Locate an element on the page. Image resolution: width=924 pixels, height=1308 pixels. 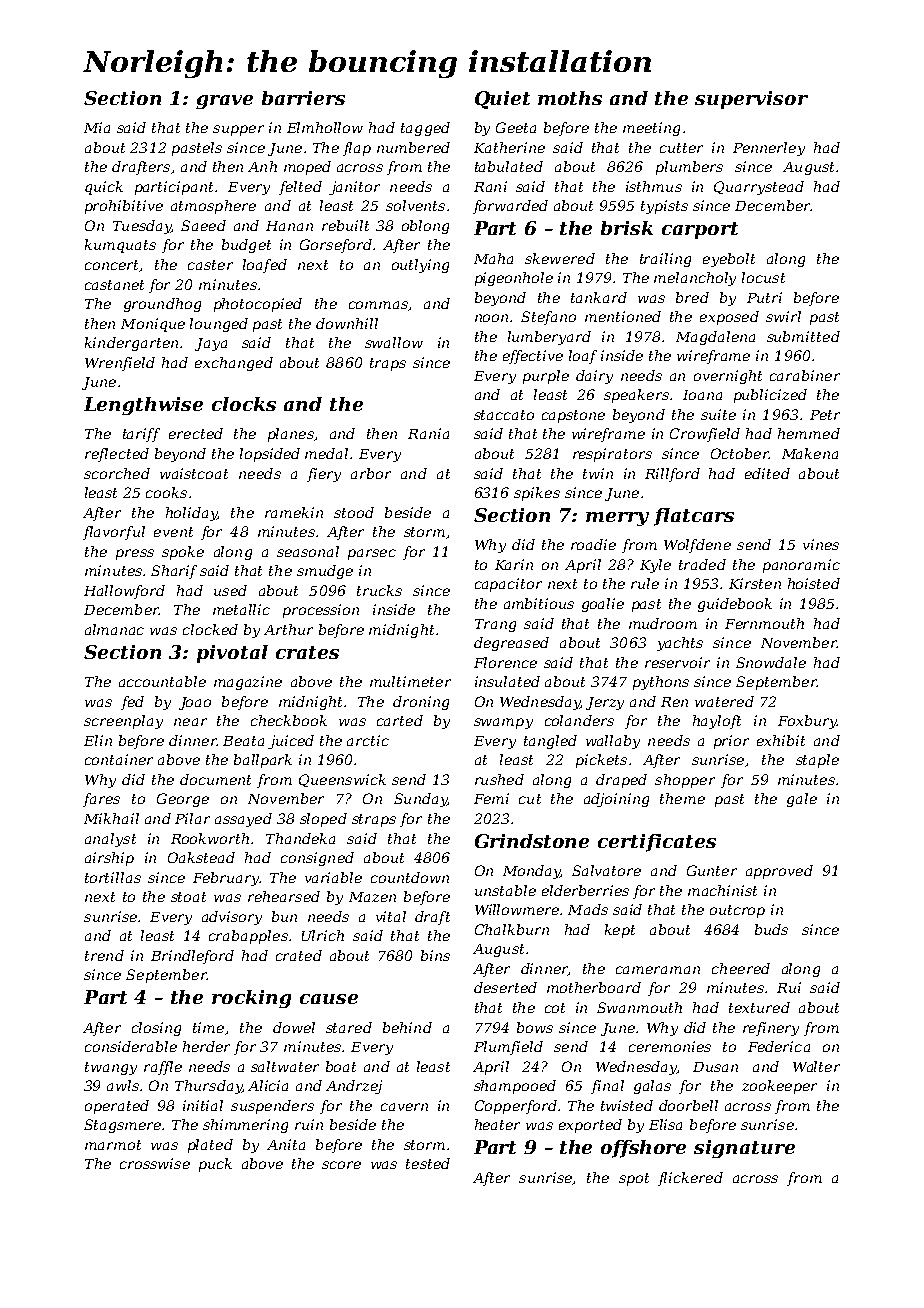
Pennerley is located at coordinates (769, 149).
